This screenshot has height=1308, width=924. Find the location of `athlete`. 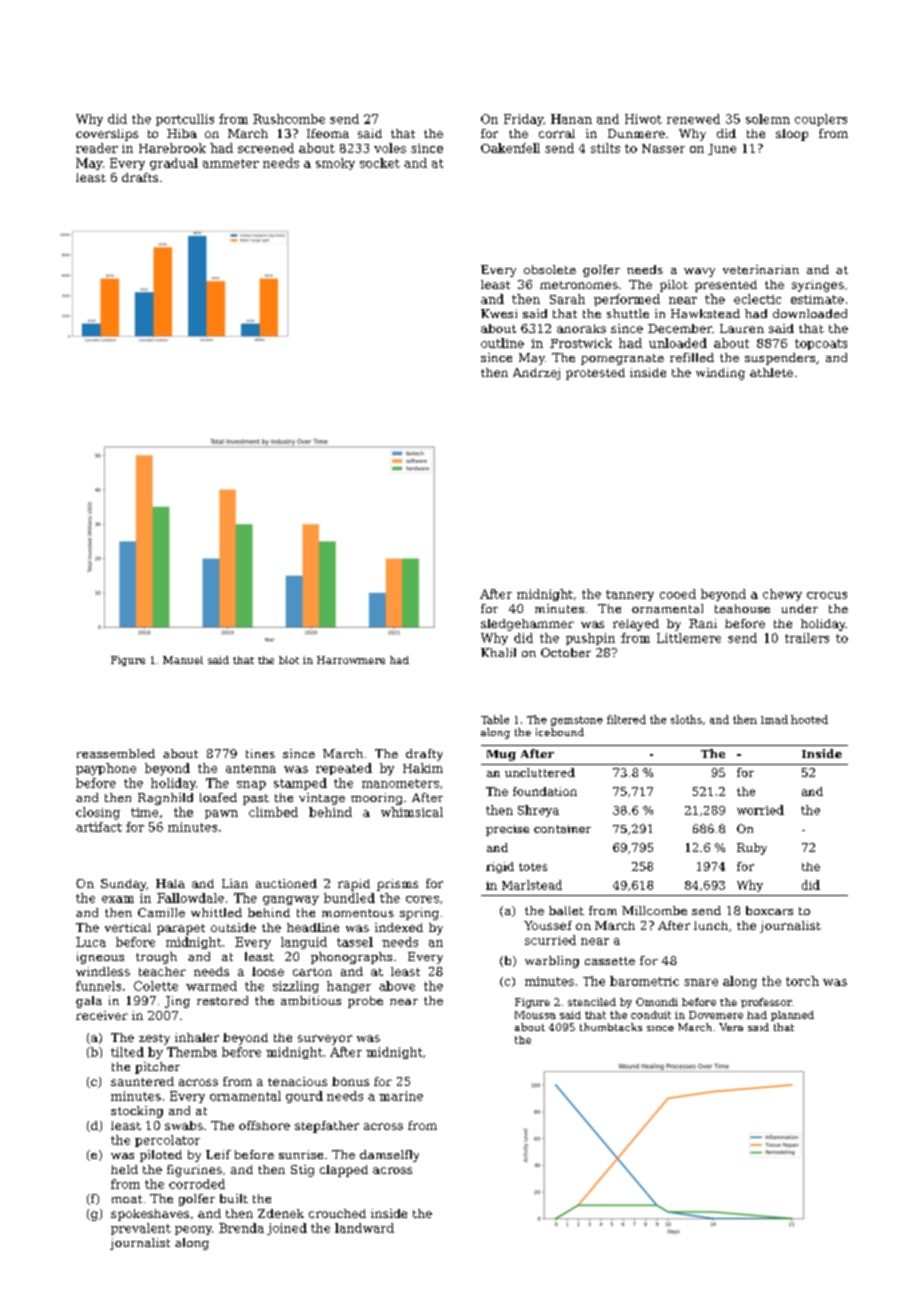

athlete is located at coordinates (771, 372).
